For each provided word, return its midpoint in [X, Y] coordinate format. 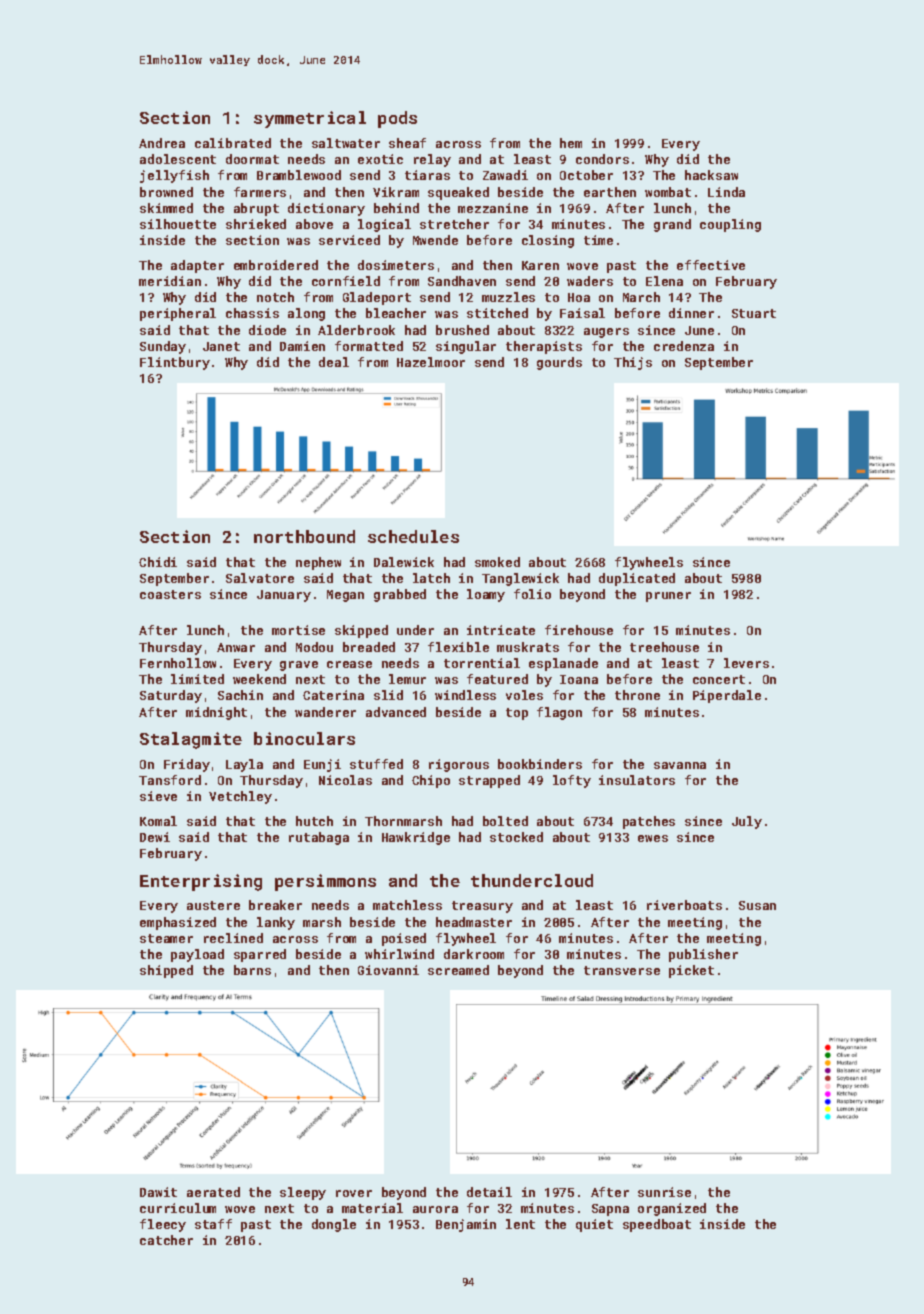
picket [691, 971]
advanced [396, 712]
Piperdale [727, 696]
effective [711, 265]
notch [275, 297]
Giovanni [388, 970]
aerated [213, 1192]
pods [397, 119]
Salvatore [260, 578]
